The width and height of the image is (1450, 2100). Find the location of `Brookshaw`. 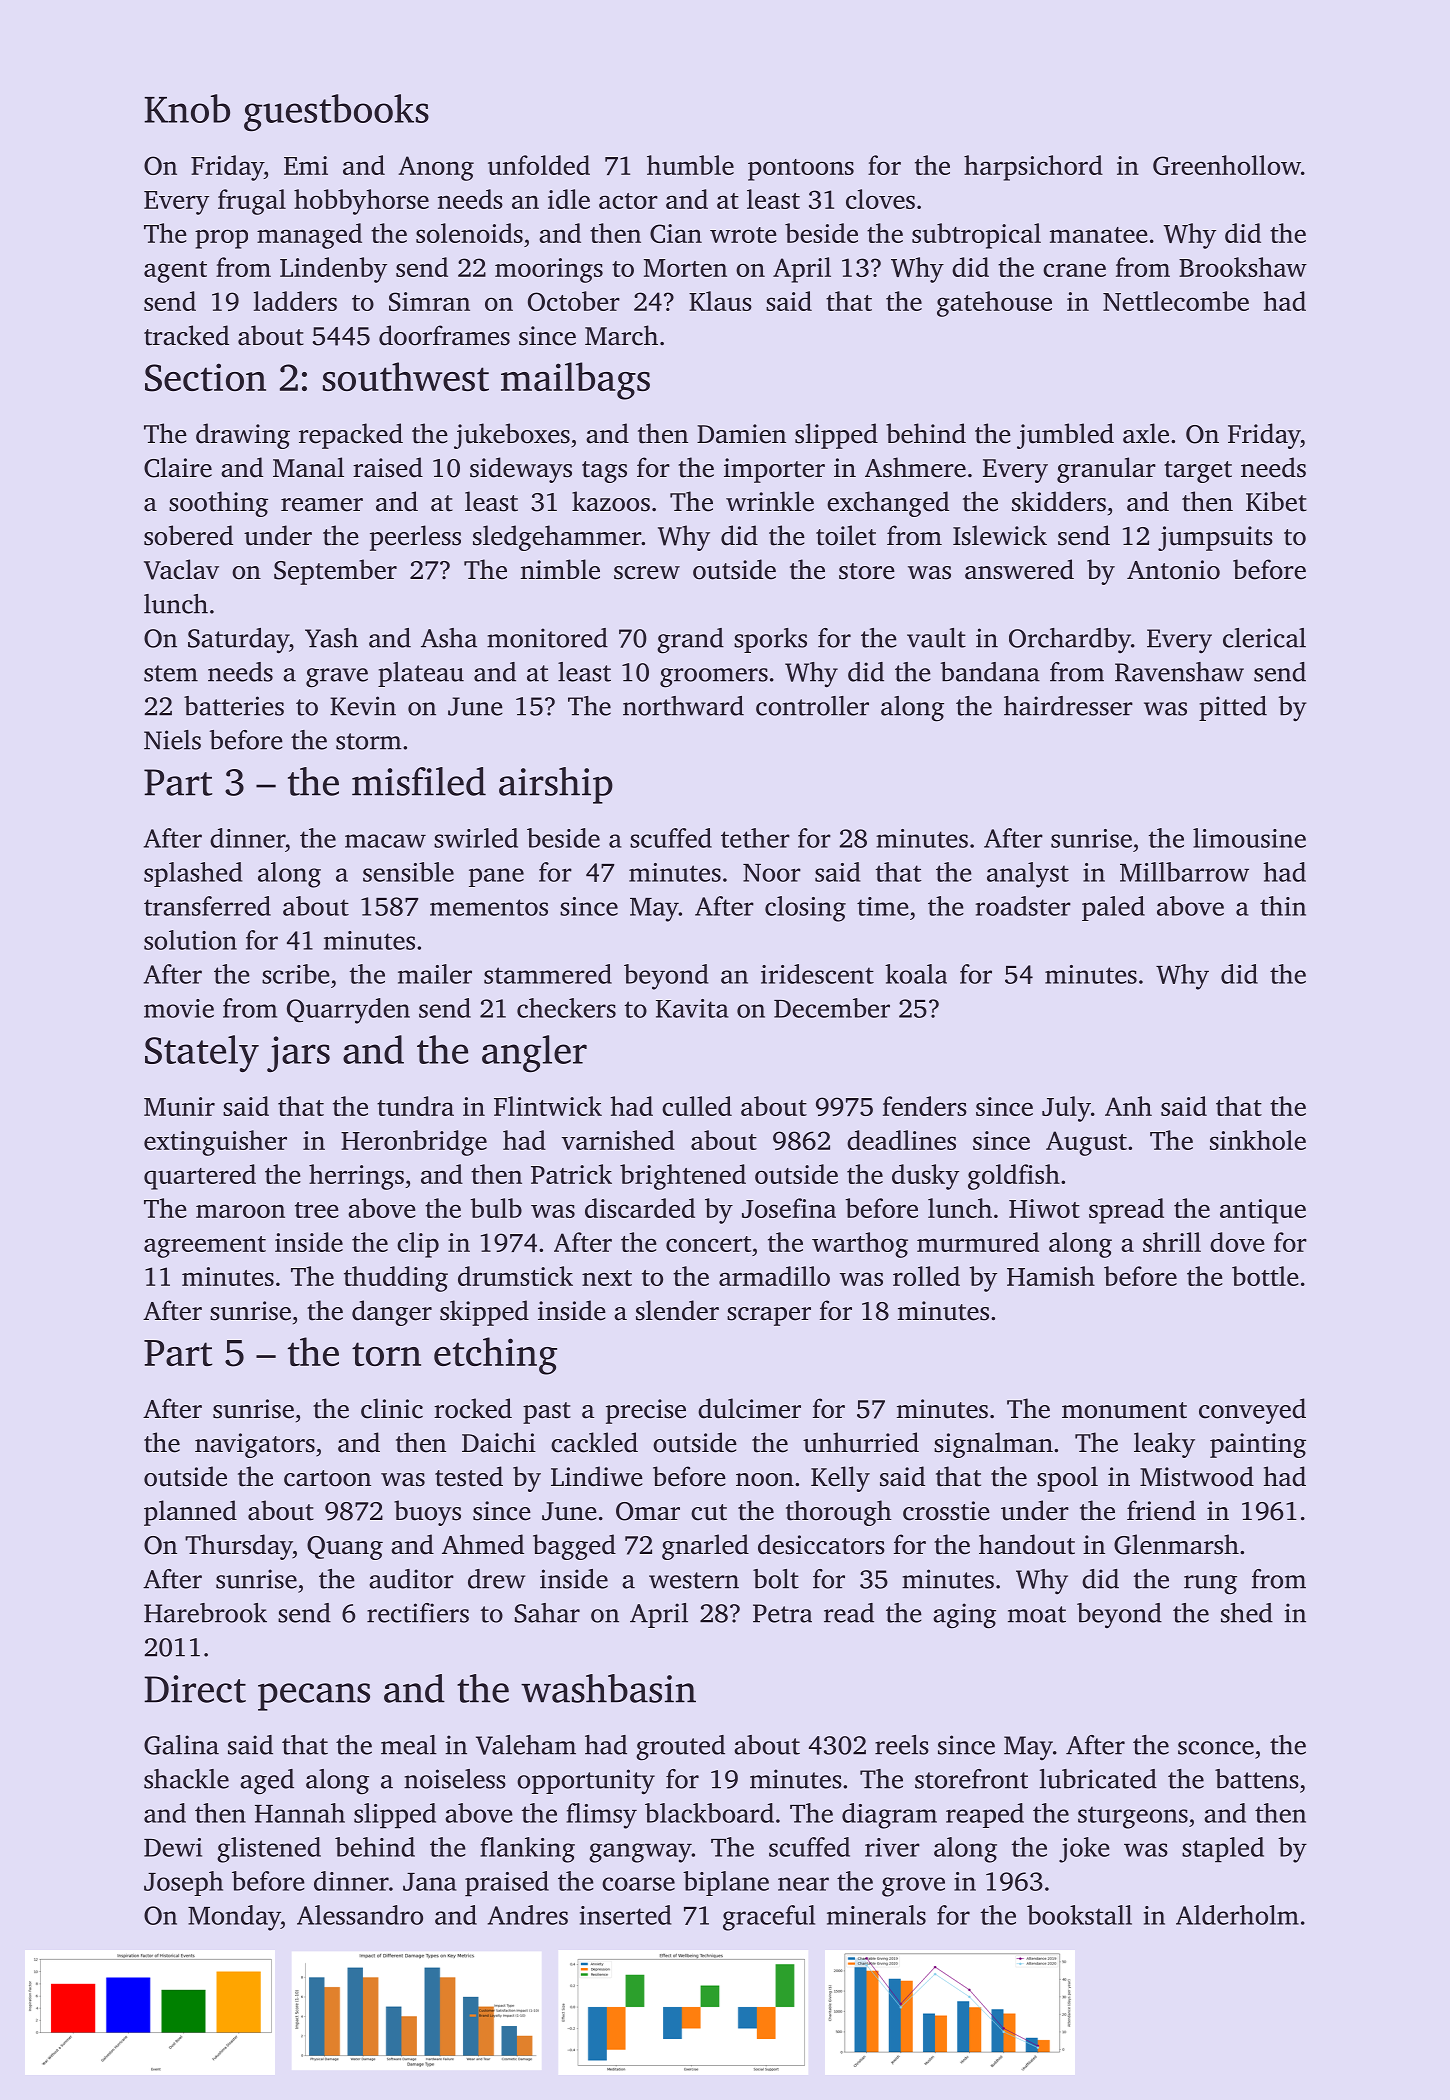

Brookshaw is located at coordinates (1243, 267).
